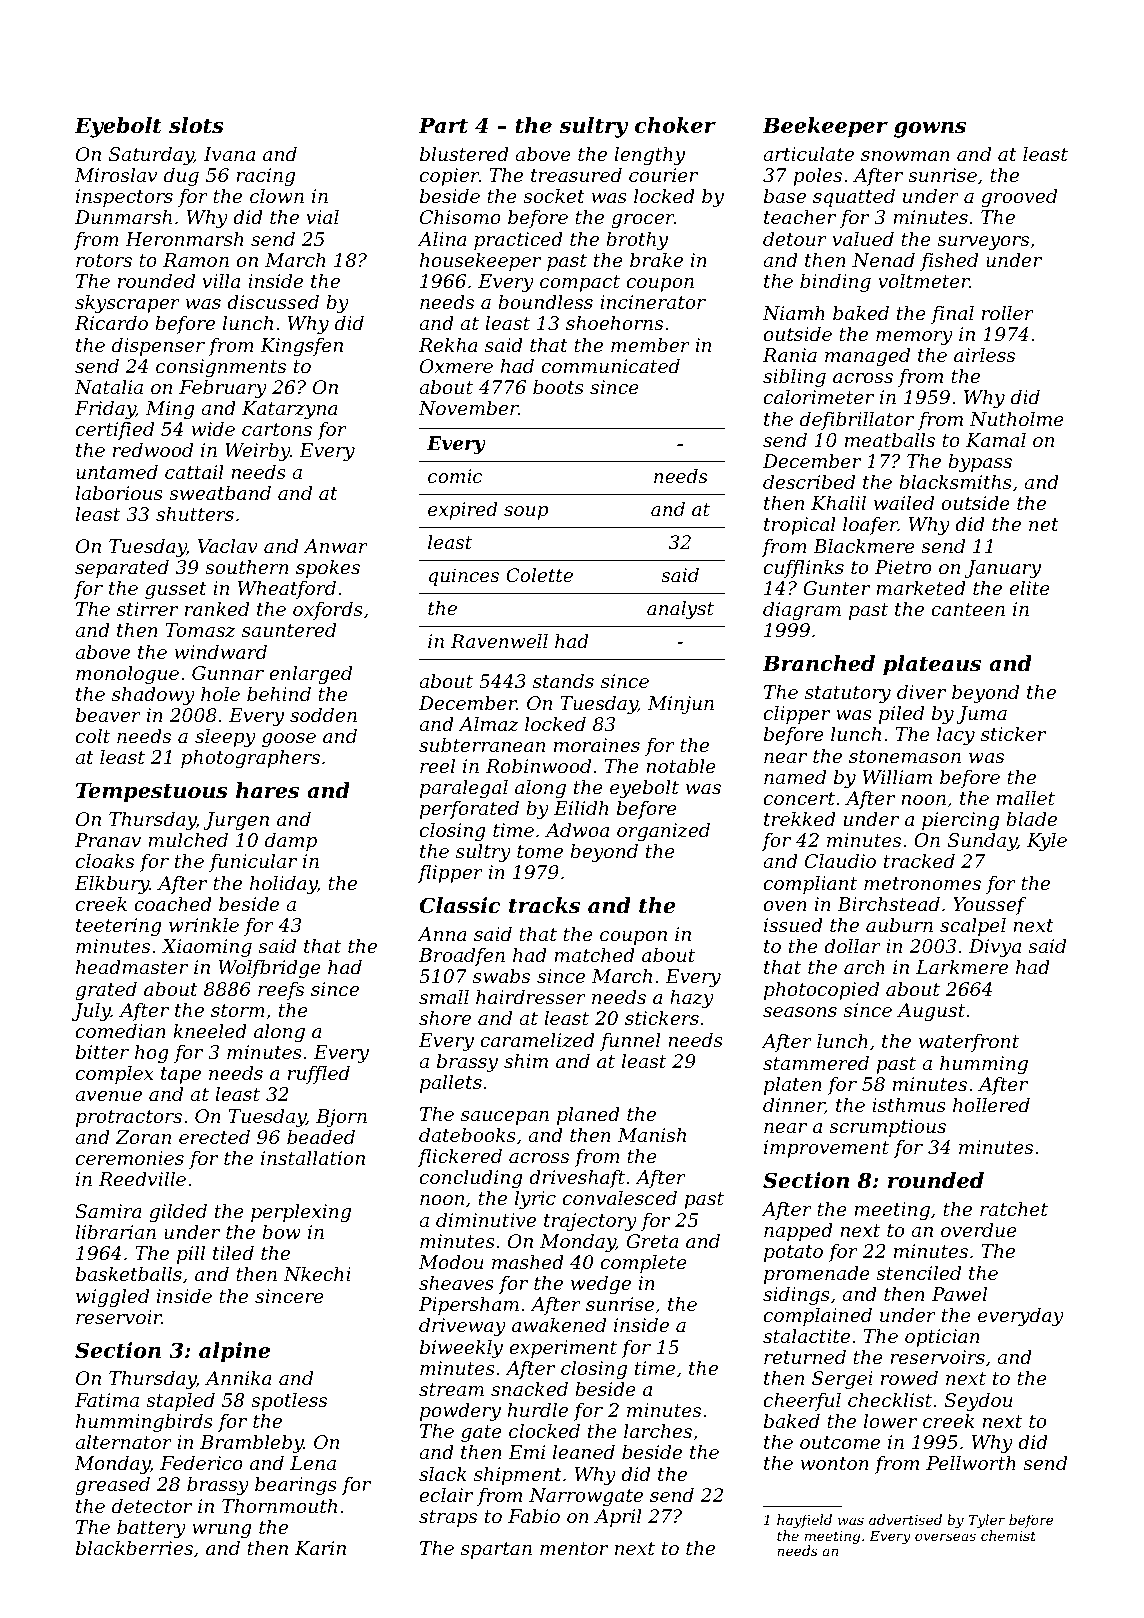 The image size is (1144, 1618). I want to click on mentor, so click(574, 1548).
